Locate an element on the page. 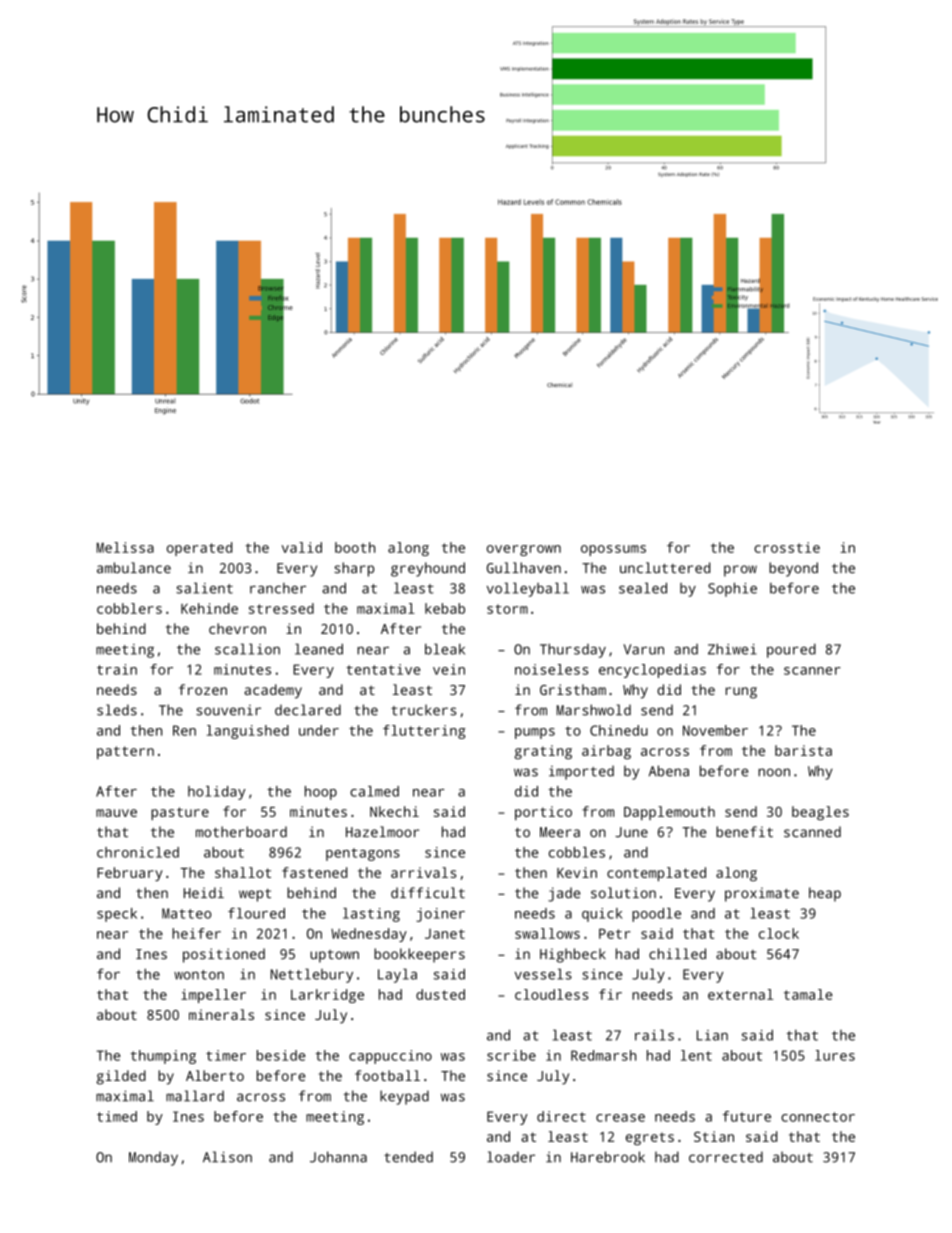  proximate is located at coordinates (762, 894).
